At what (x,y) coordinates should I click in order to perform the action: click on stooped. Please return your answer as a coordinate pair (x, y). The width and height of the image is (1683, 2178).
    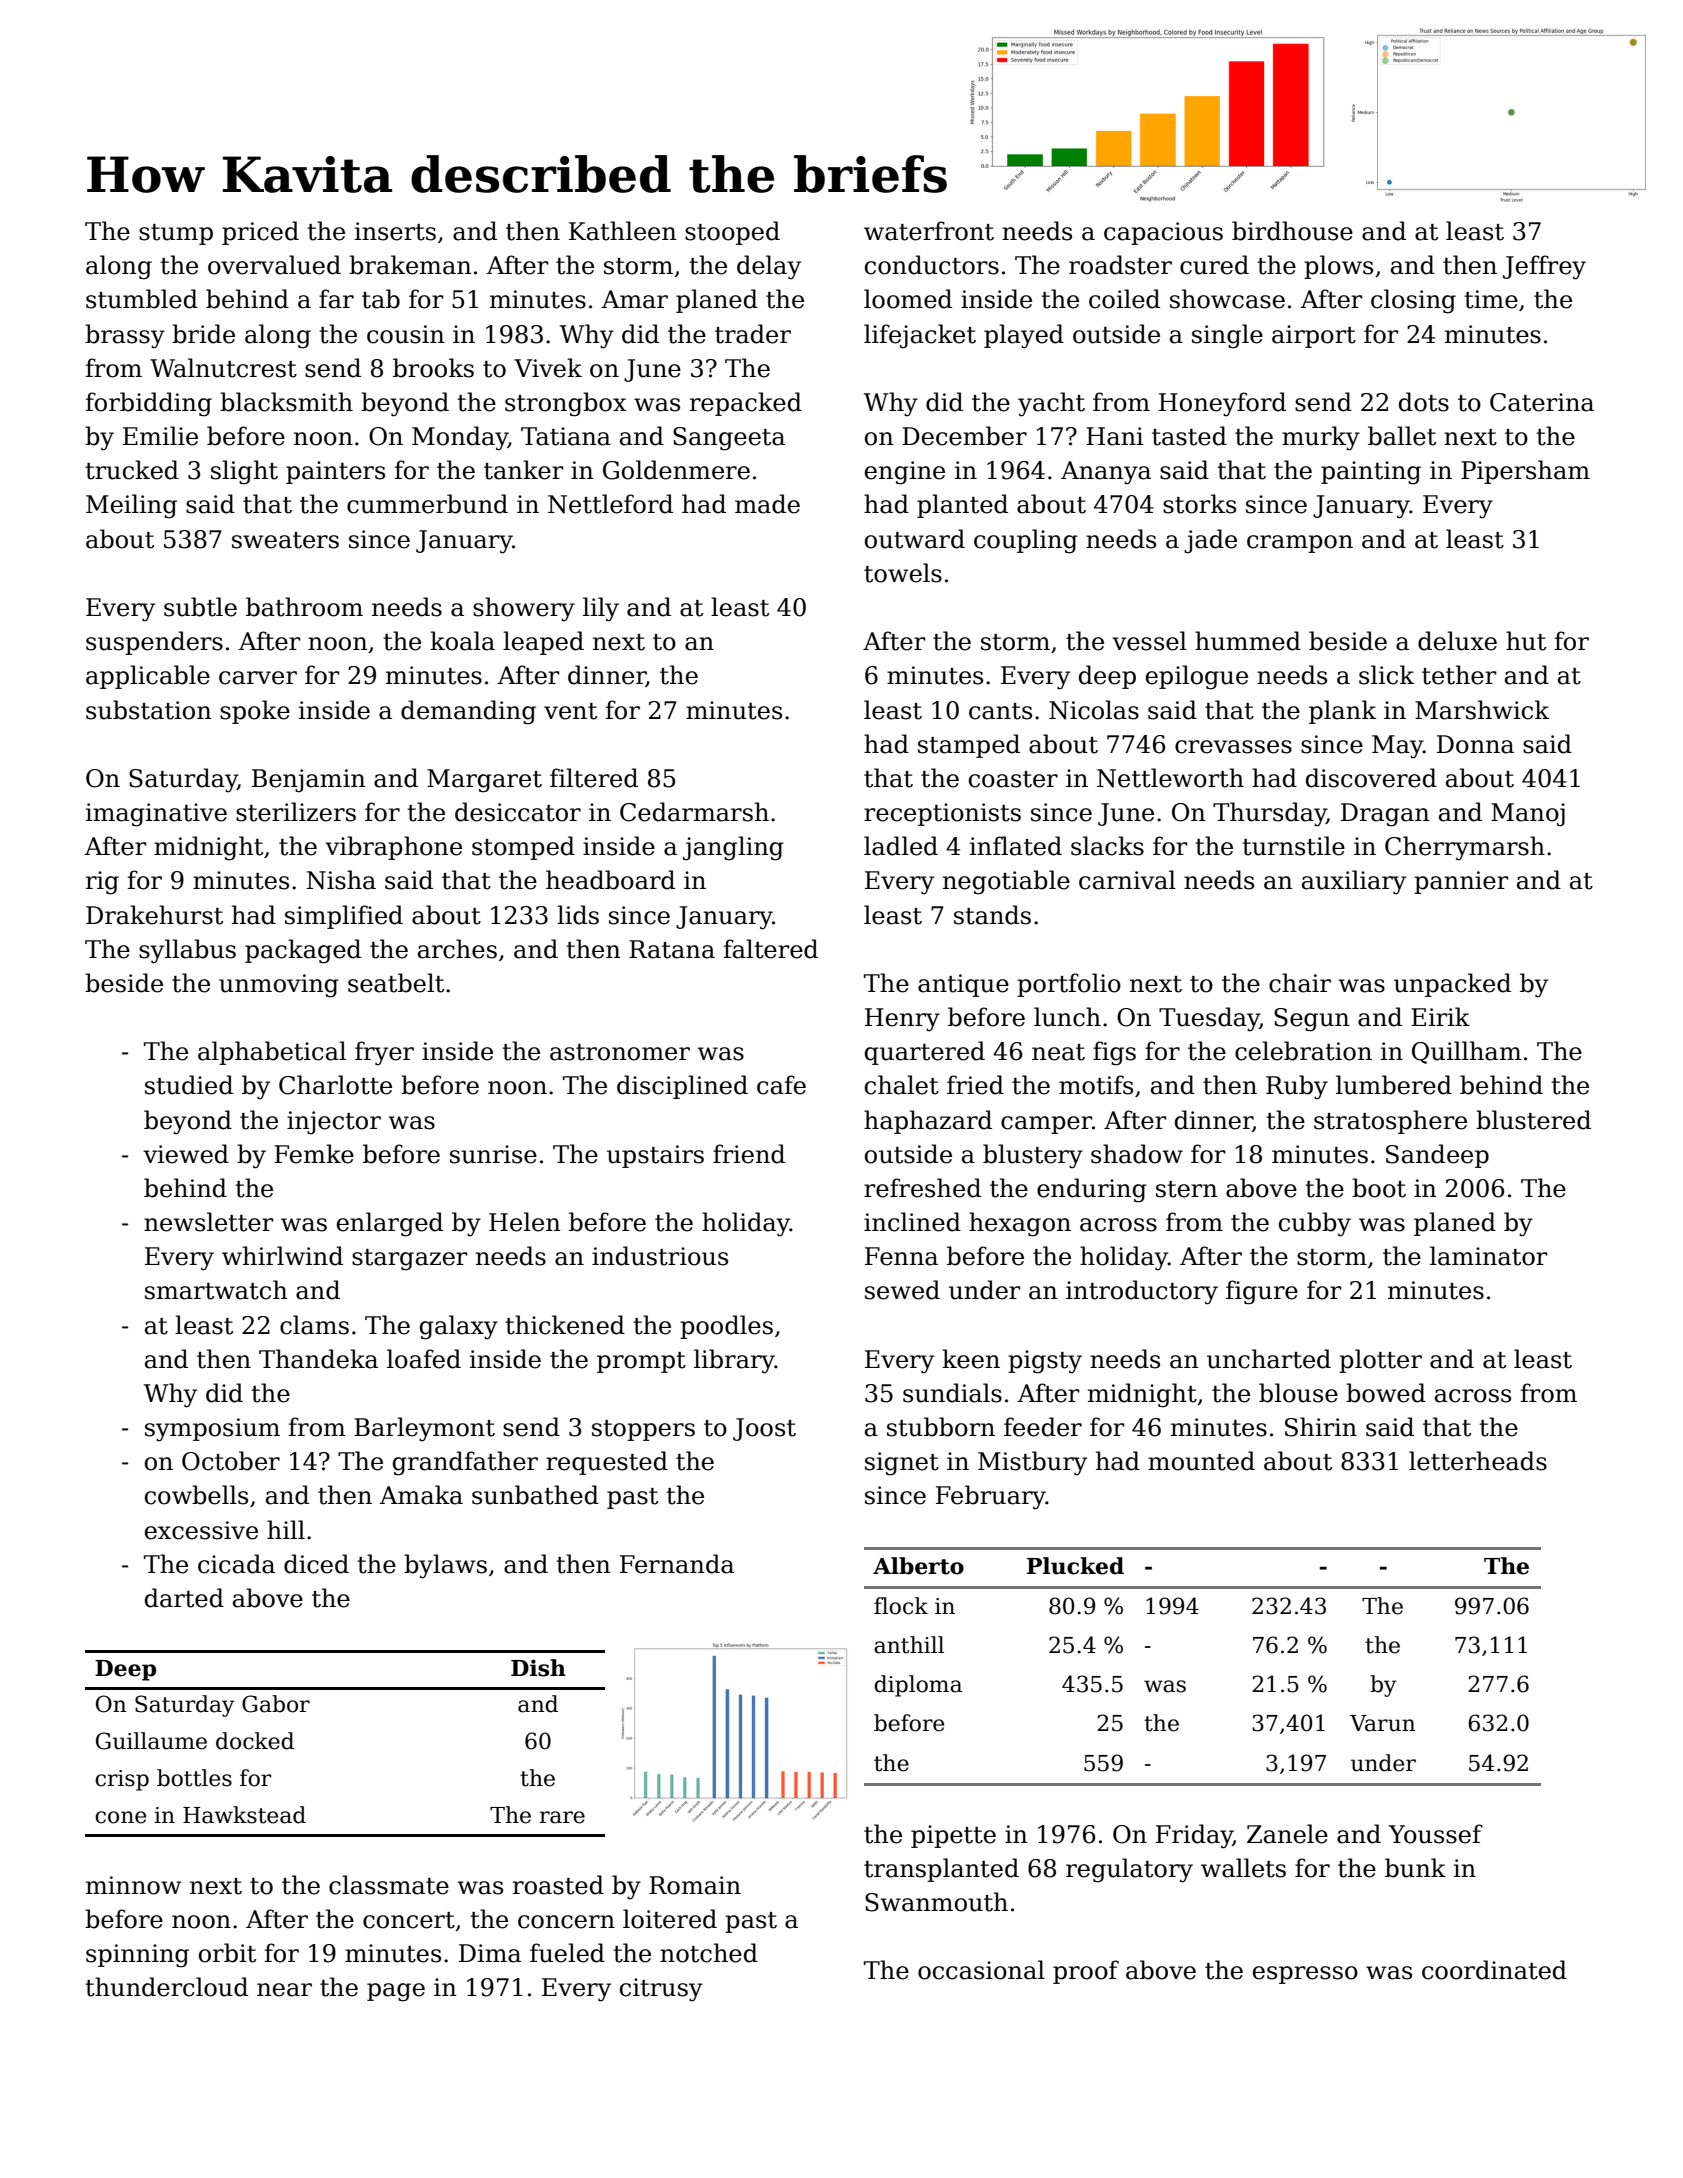
    Looking at the image, I should click on (732, 233).
